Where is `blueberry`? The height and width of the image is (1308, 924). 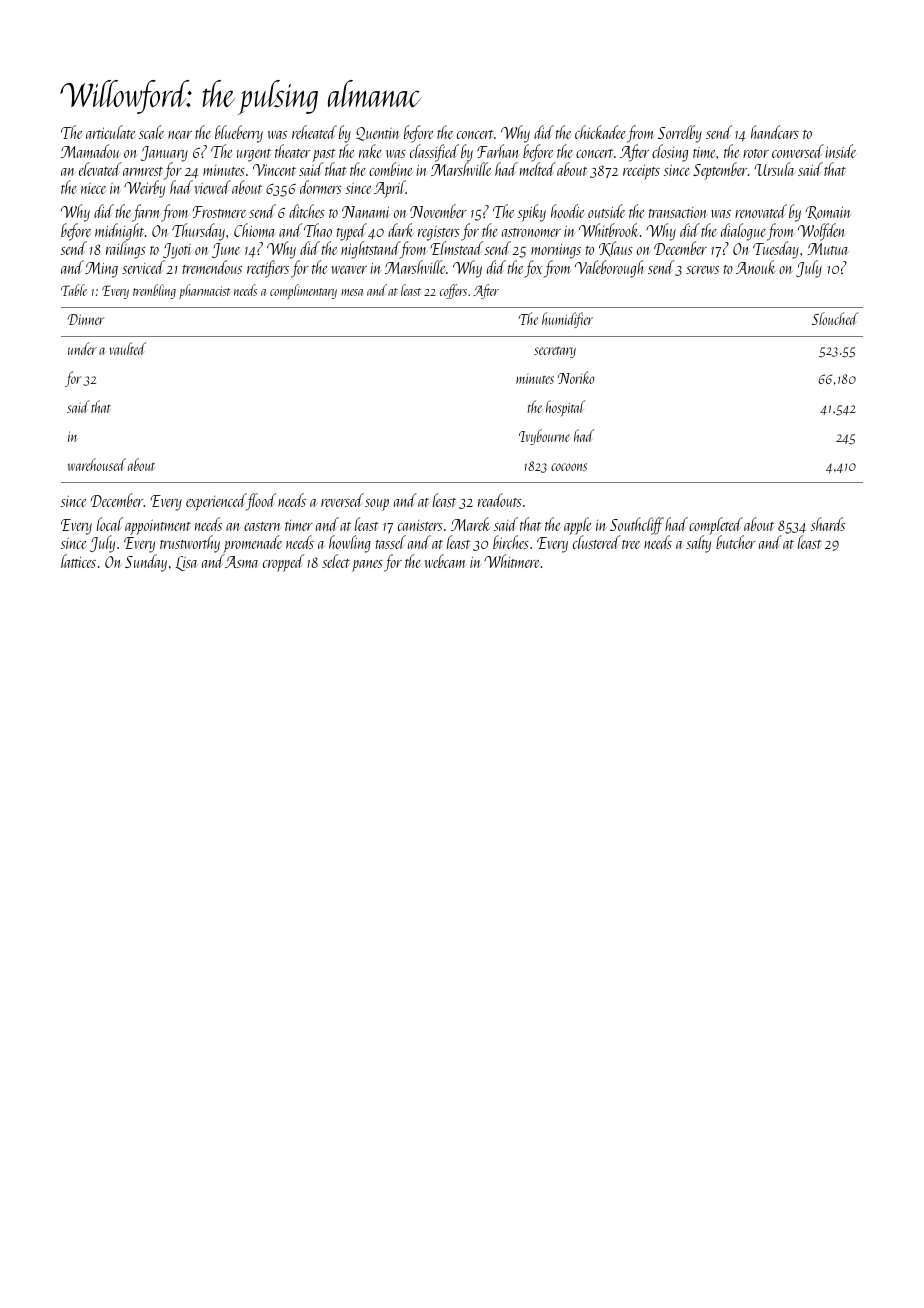
blueberry is located at coordinates (239, 134).
